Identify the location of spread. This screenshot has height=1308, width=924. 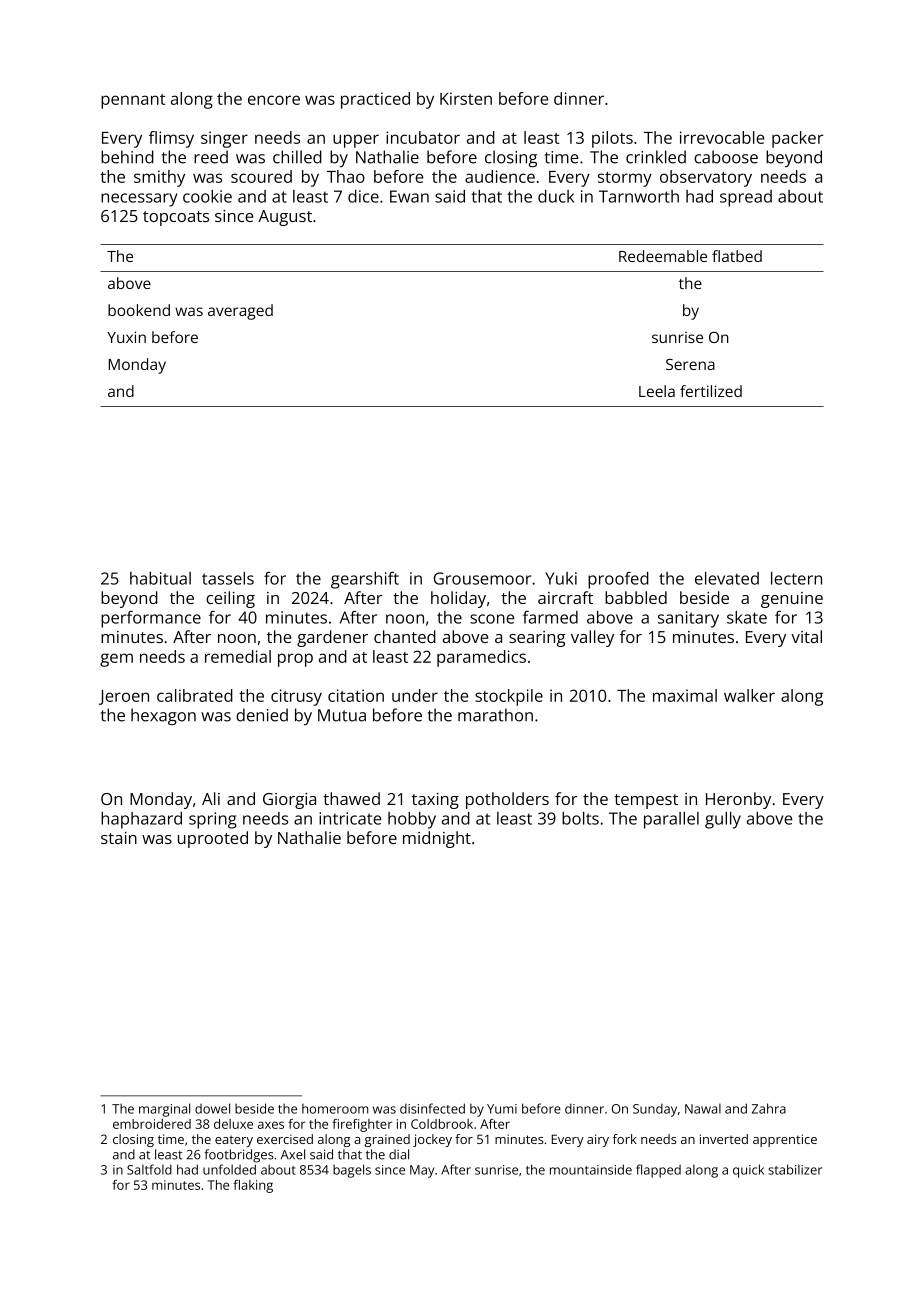
(746, 198).
